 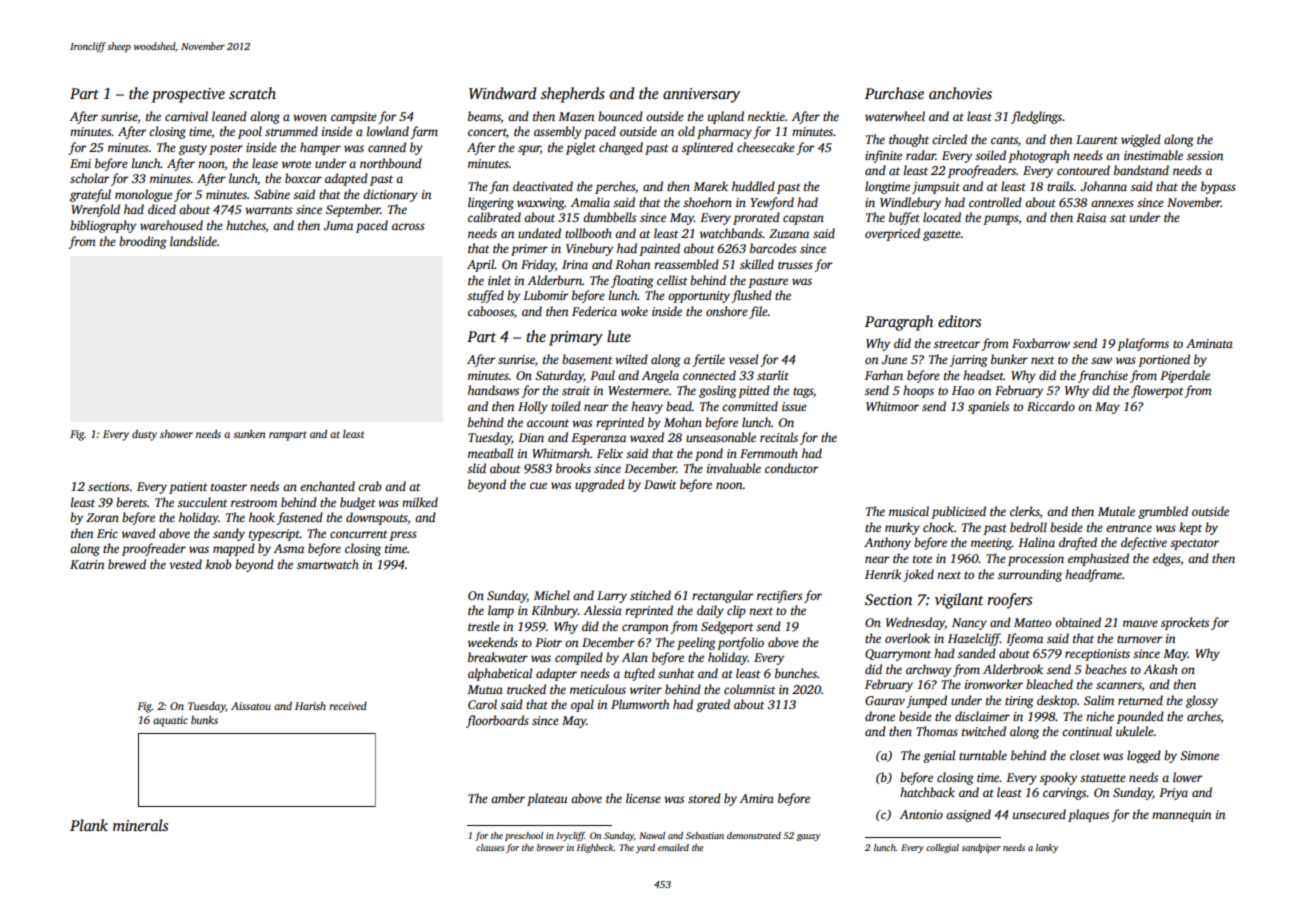 What do you see at coordinates (490, 847) in the page?
I see `clauses` at bounding box center [490, 847].
